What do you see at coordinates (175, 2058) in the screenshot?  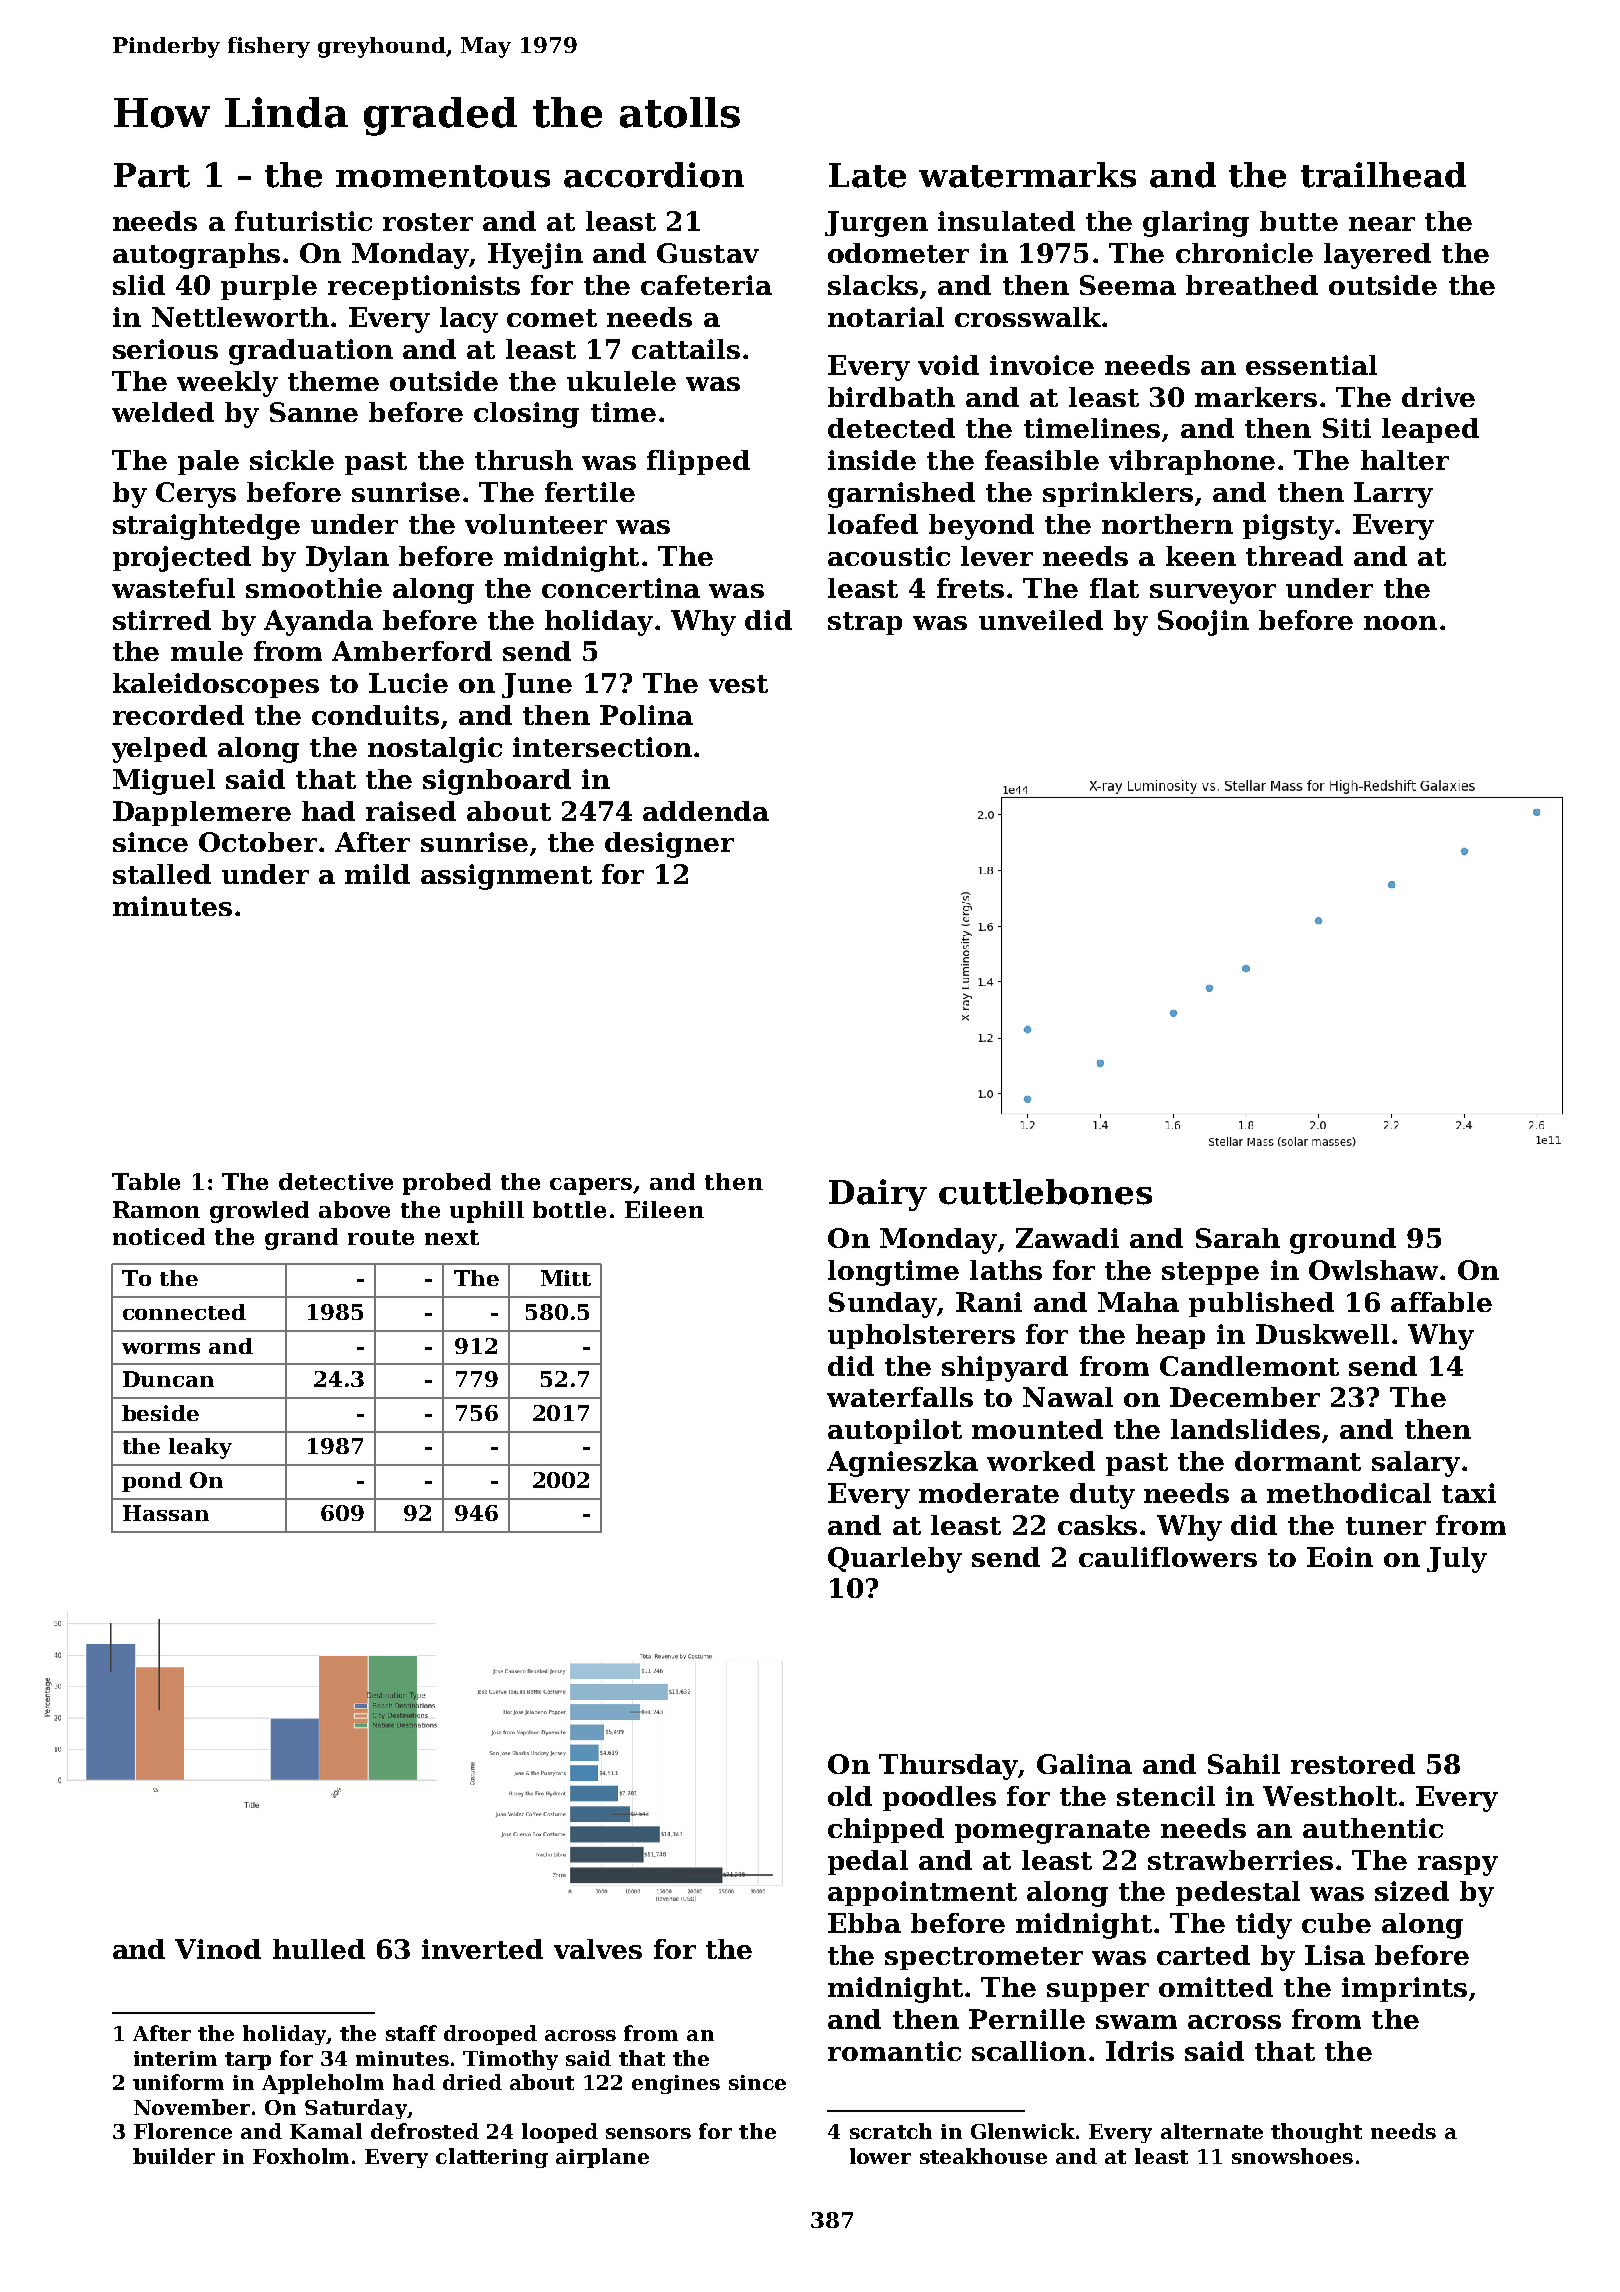 I see `interim` at bounding box center [175, 2058].
